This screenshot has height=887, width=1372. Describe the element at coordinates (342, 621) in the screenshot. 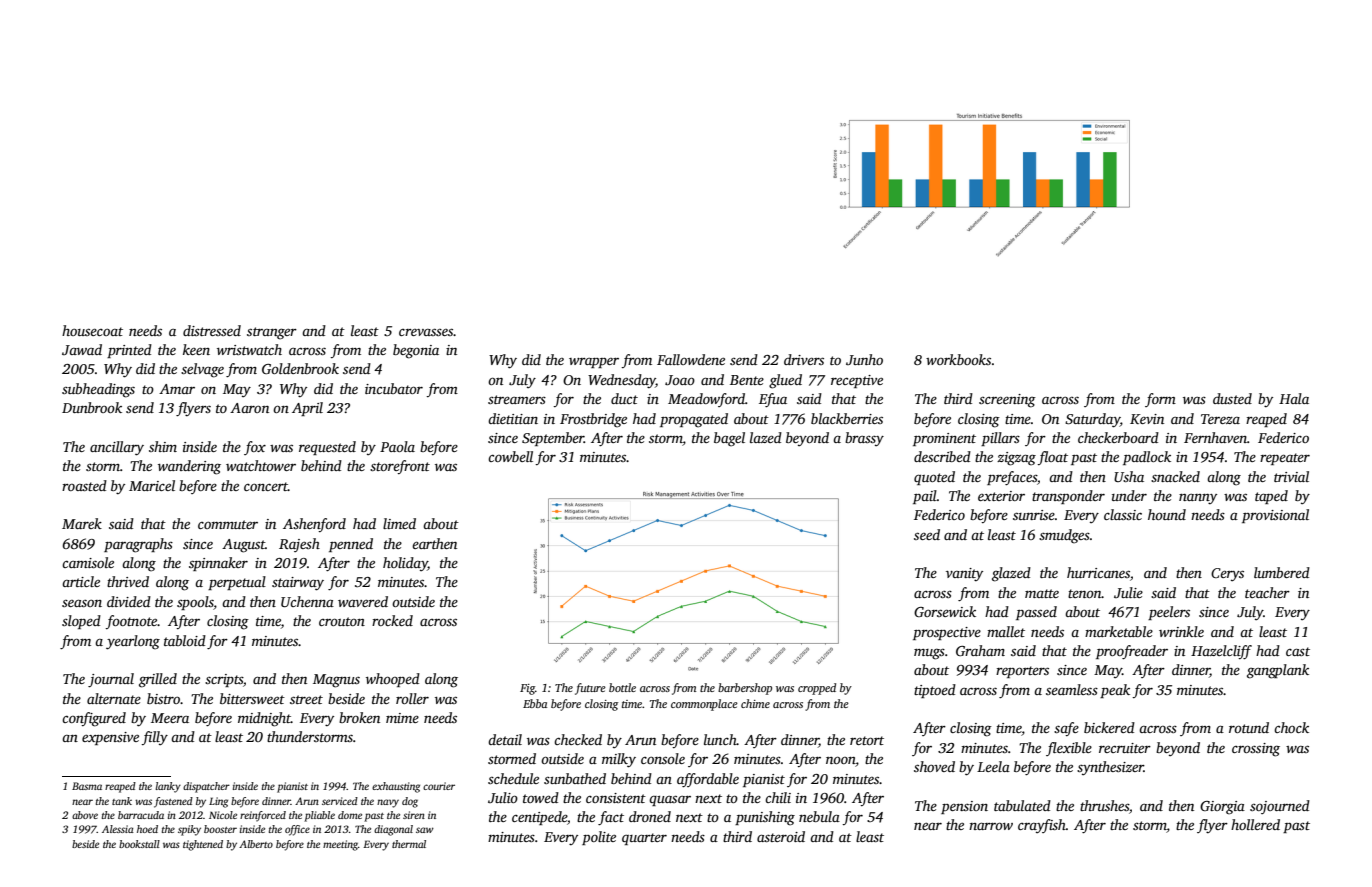

I see `crouton` at that location.
